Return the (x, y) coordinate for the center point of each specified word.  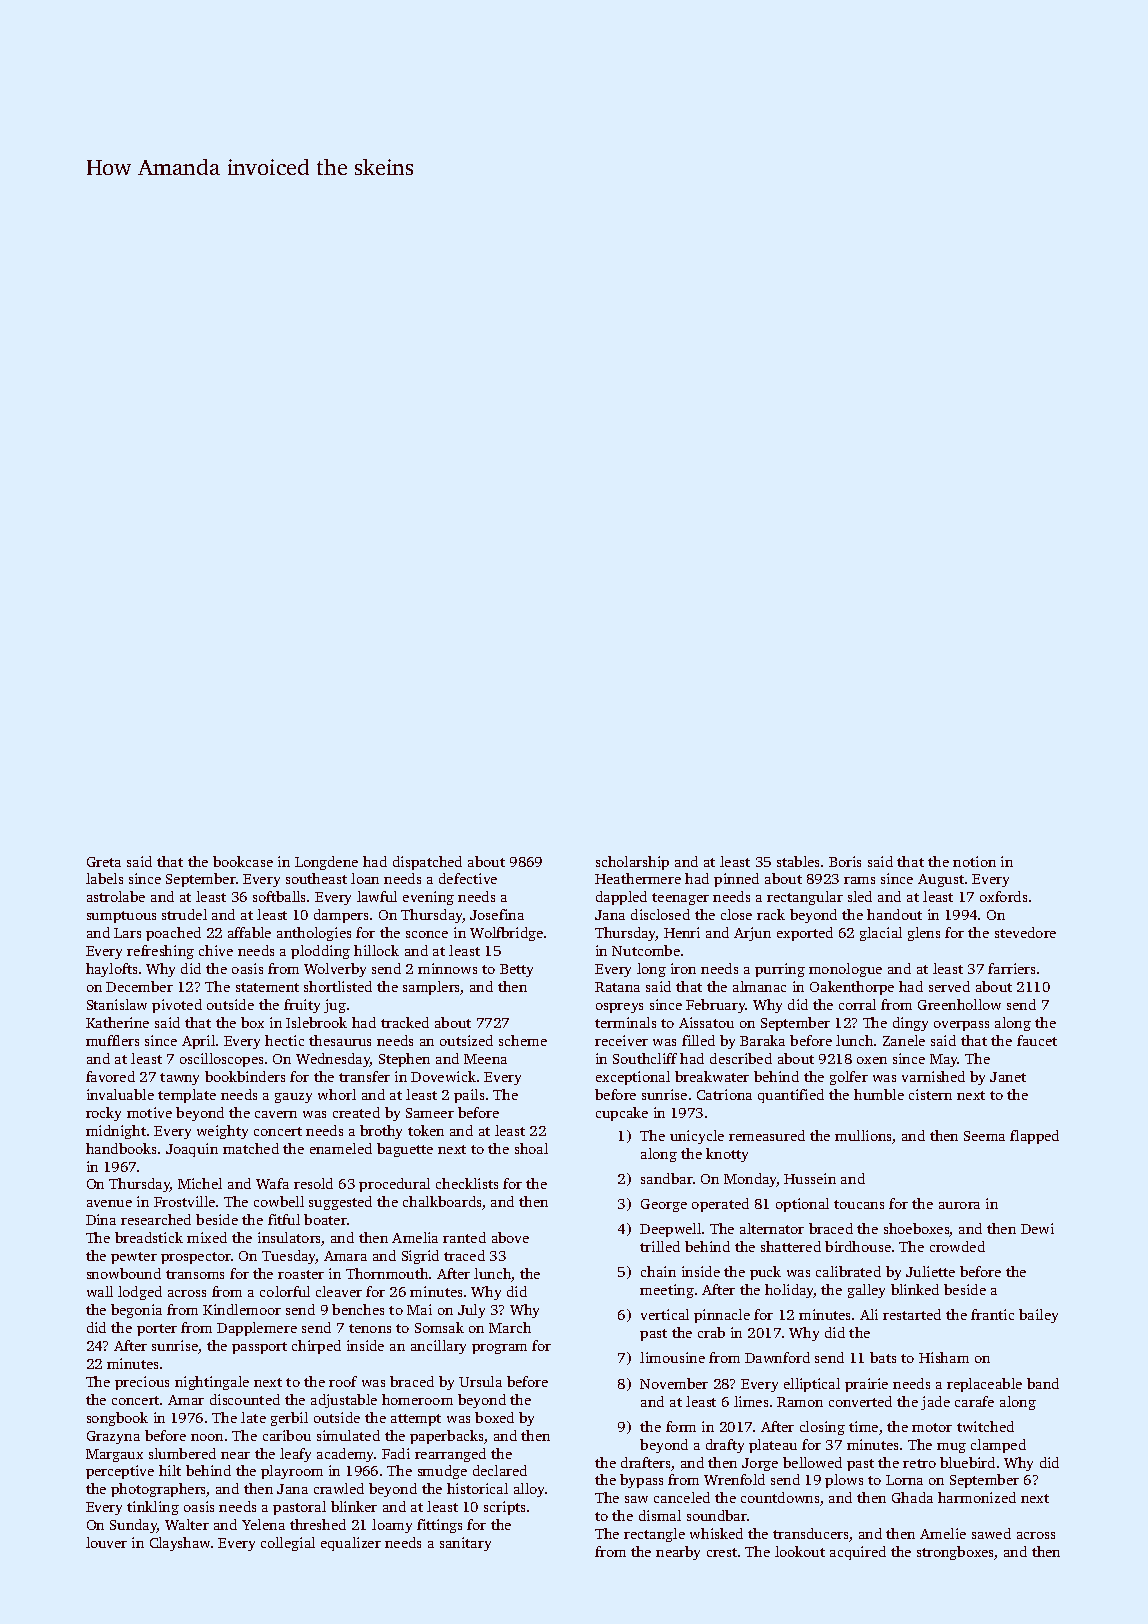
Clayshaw (180, 1544)
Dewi (1037, 1228)
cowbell (279, 1201)
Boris (845, 861)
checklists (467, 1183)
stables (798, 861)
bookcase (243, 861)
